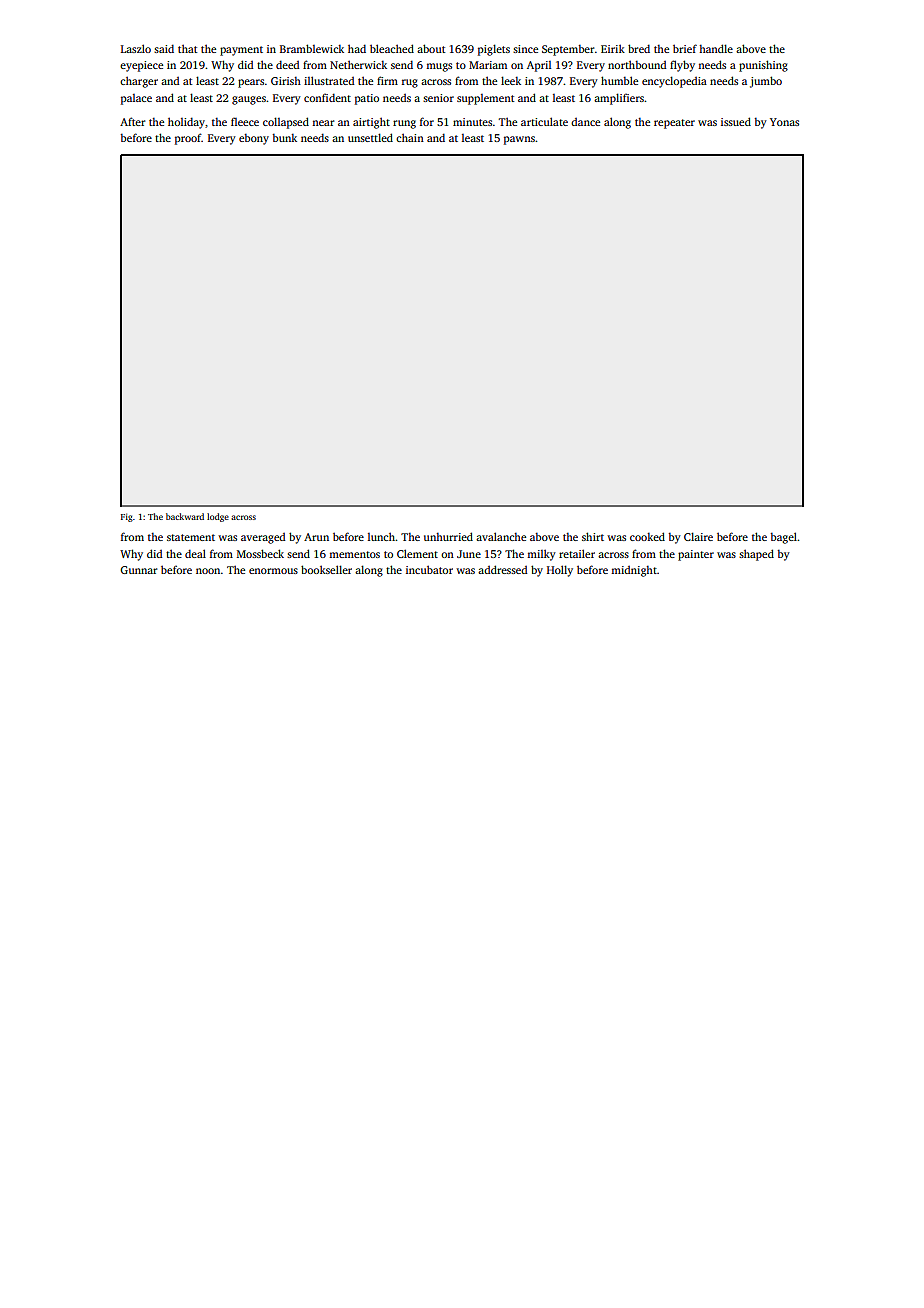 This document has height=1308, width=924. I want to click on avalanche, so click(501, 536).
